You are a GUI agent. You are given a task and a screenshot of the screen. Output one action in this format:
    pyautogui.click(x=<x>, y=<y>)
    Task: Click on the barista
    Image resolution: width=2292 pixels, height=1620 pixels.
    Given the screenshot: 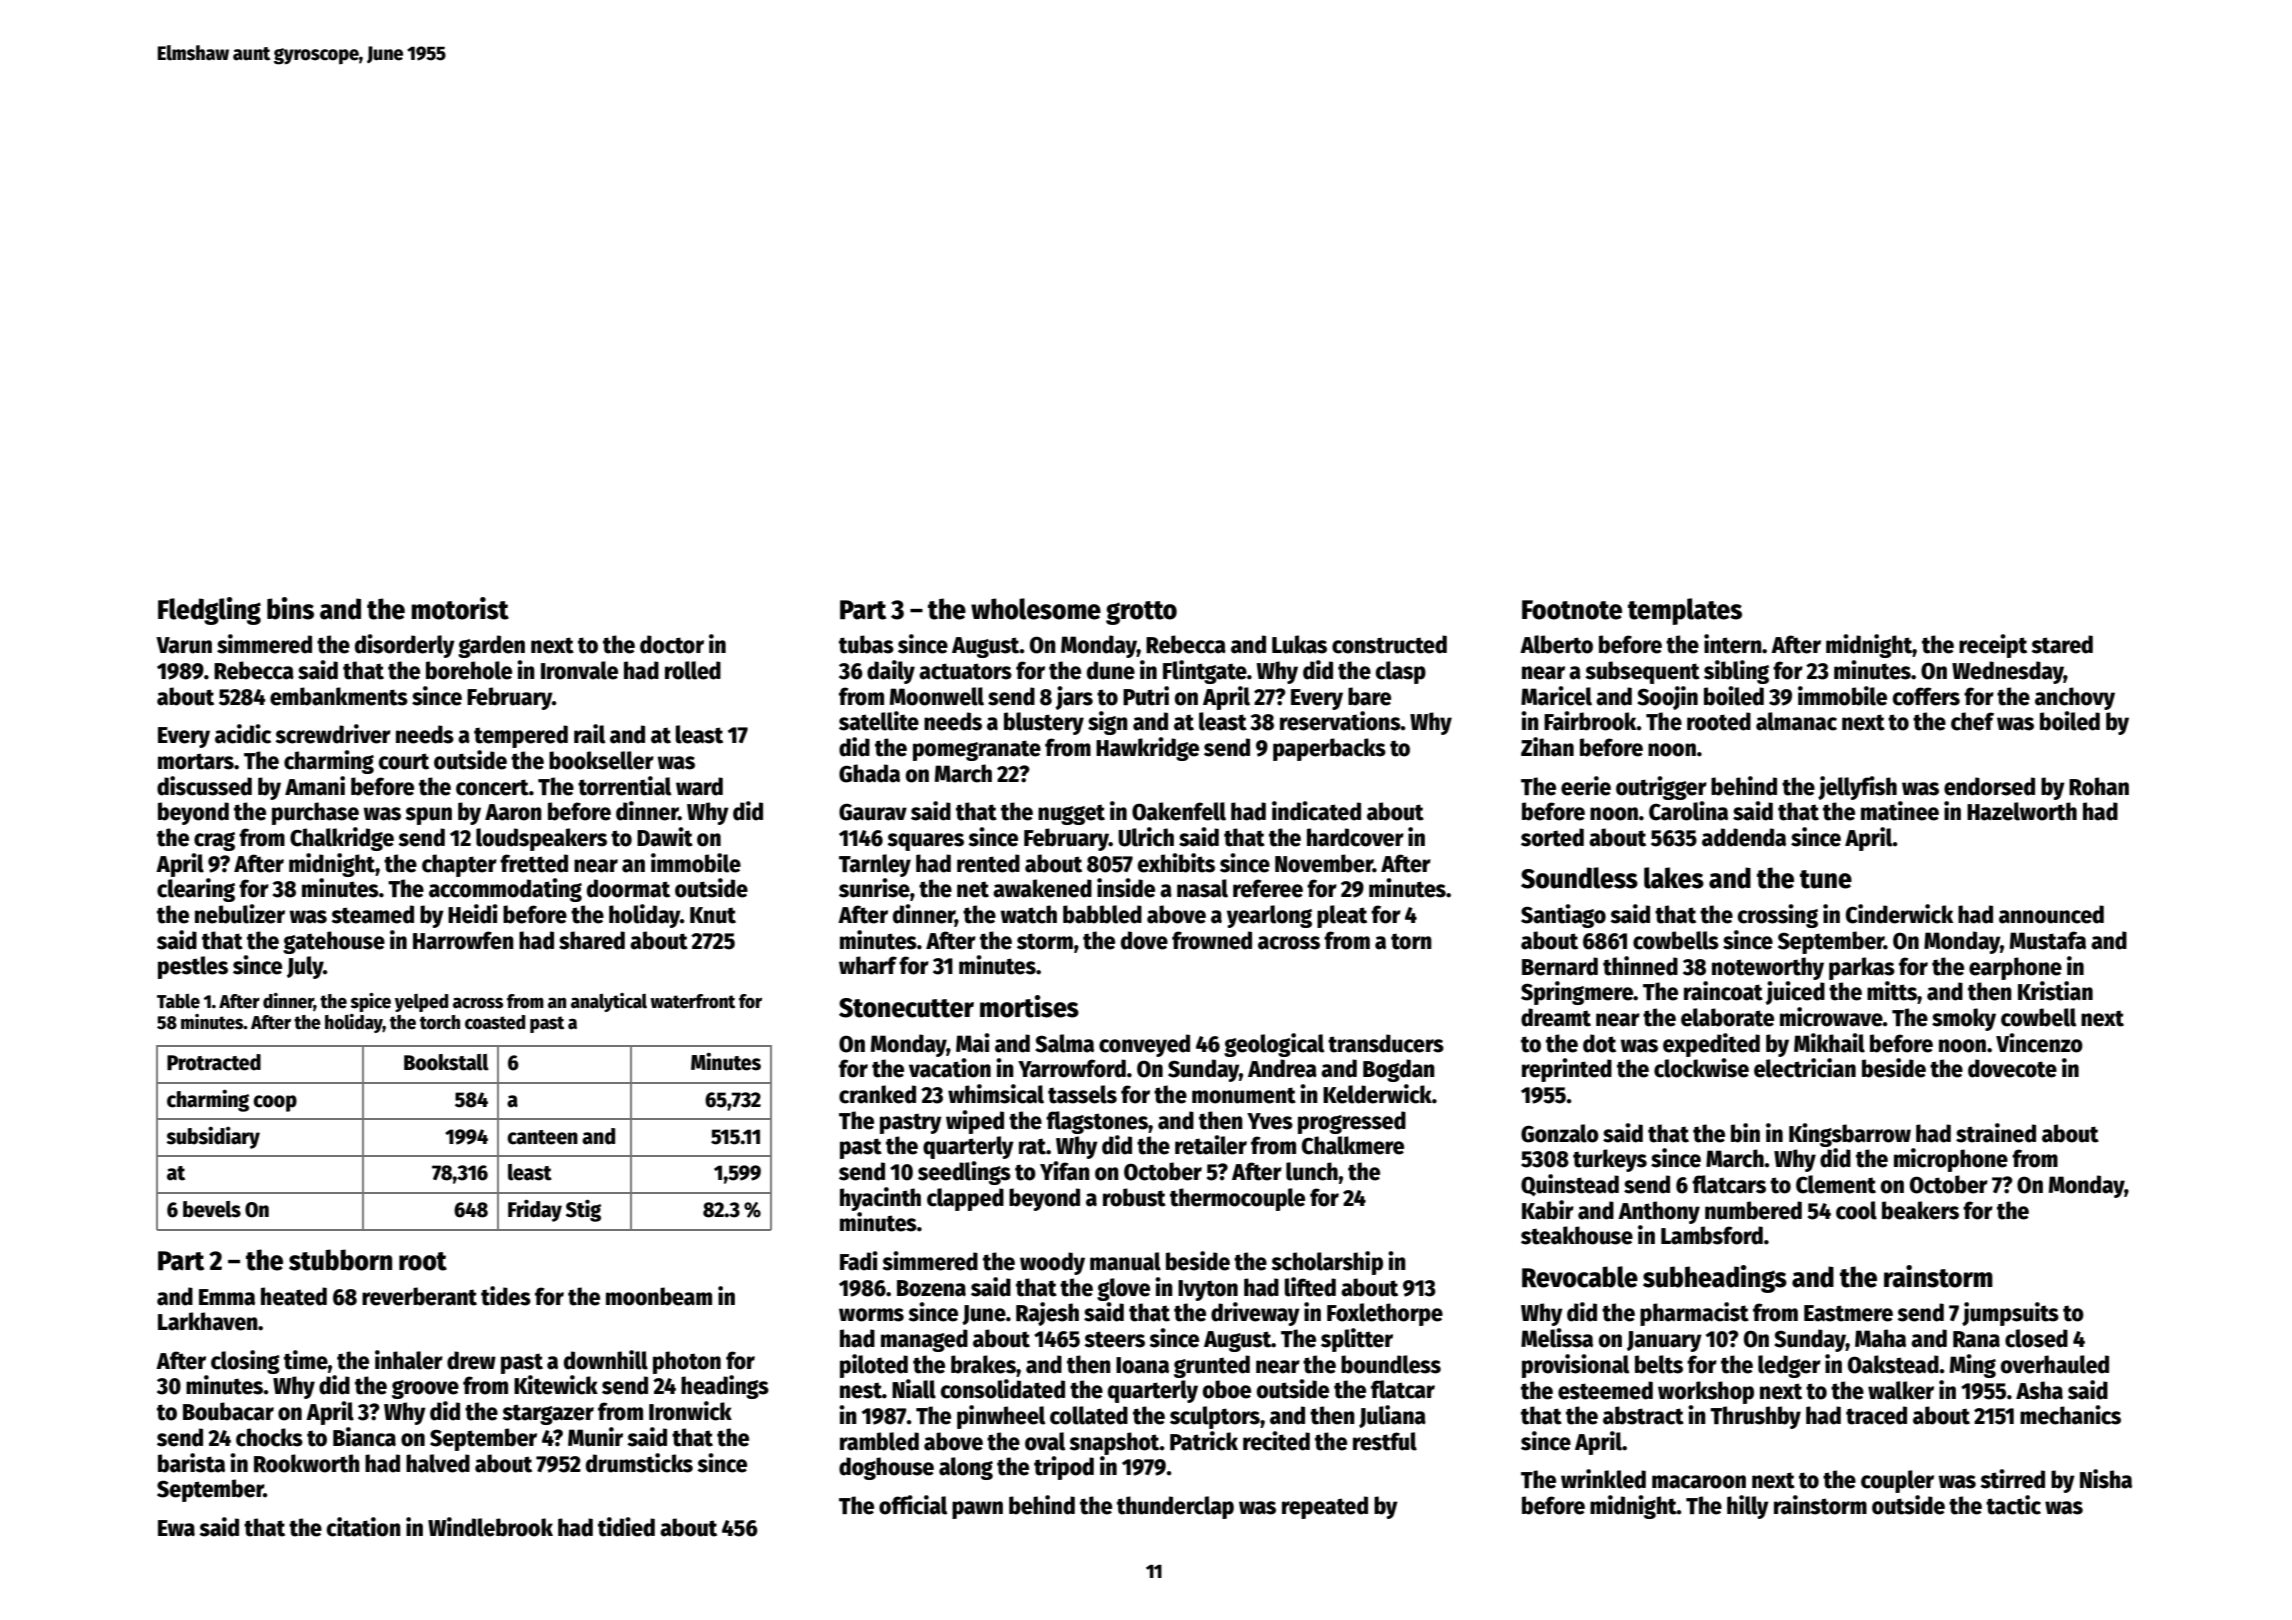 What is the action you would take?
    pyautogui.click(x=191, y=1463)
